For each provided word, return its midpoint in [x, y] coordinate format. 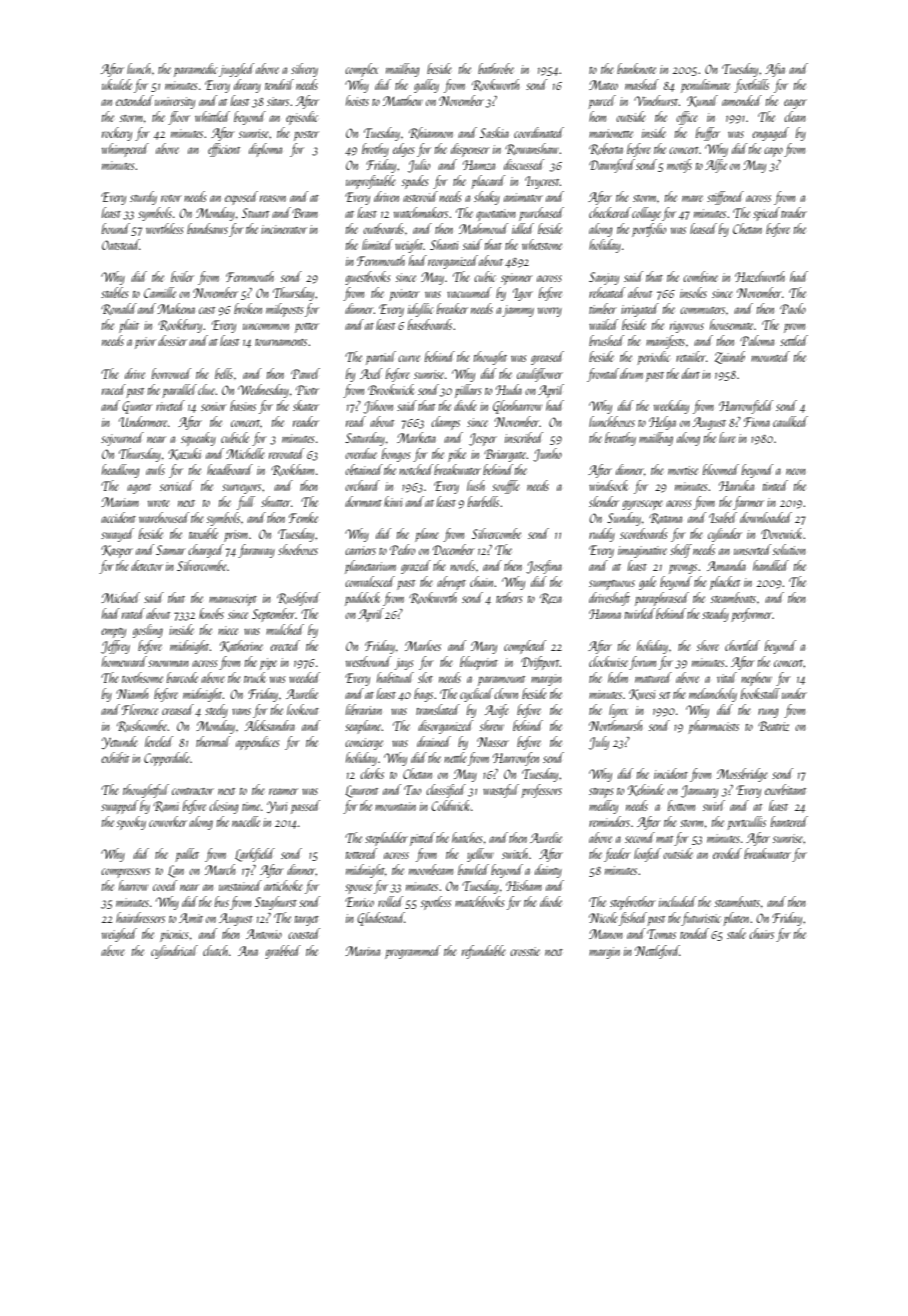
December [453, 549]
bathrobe [496, 68]
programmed [413, 952]
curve [409, 358]
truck [255, 677]
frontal [603, 375]
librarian [364, 709]
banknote [636, 68]
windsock [608, 485]
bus [222, 901]
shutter [276, 501]
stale [736, 933]
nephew [756, 679]
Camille [160, 292]
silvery [304, 70]
